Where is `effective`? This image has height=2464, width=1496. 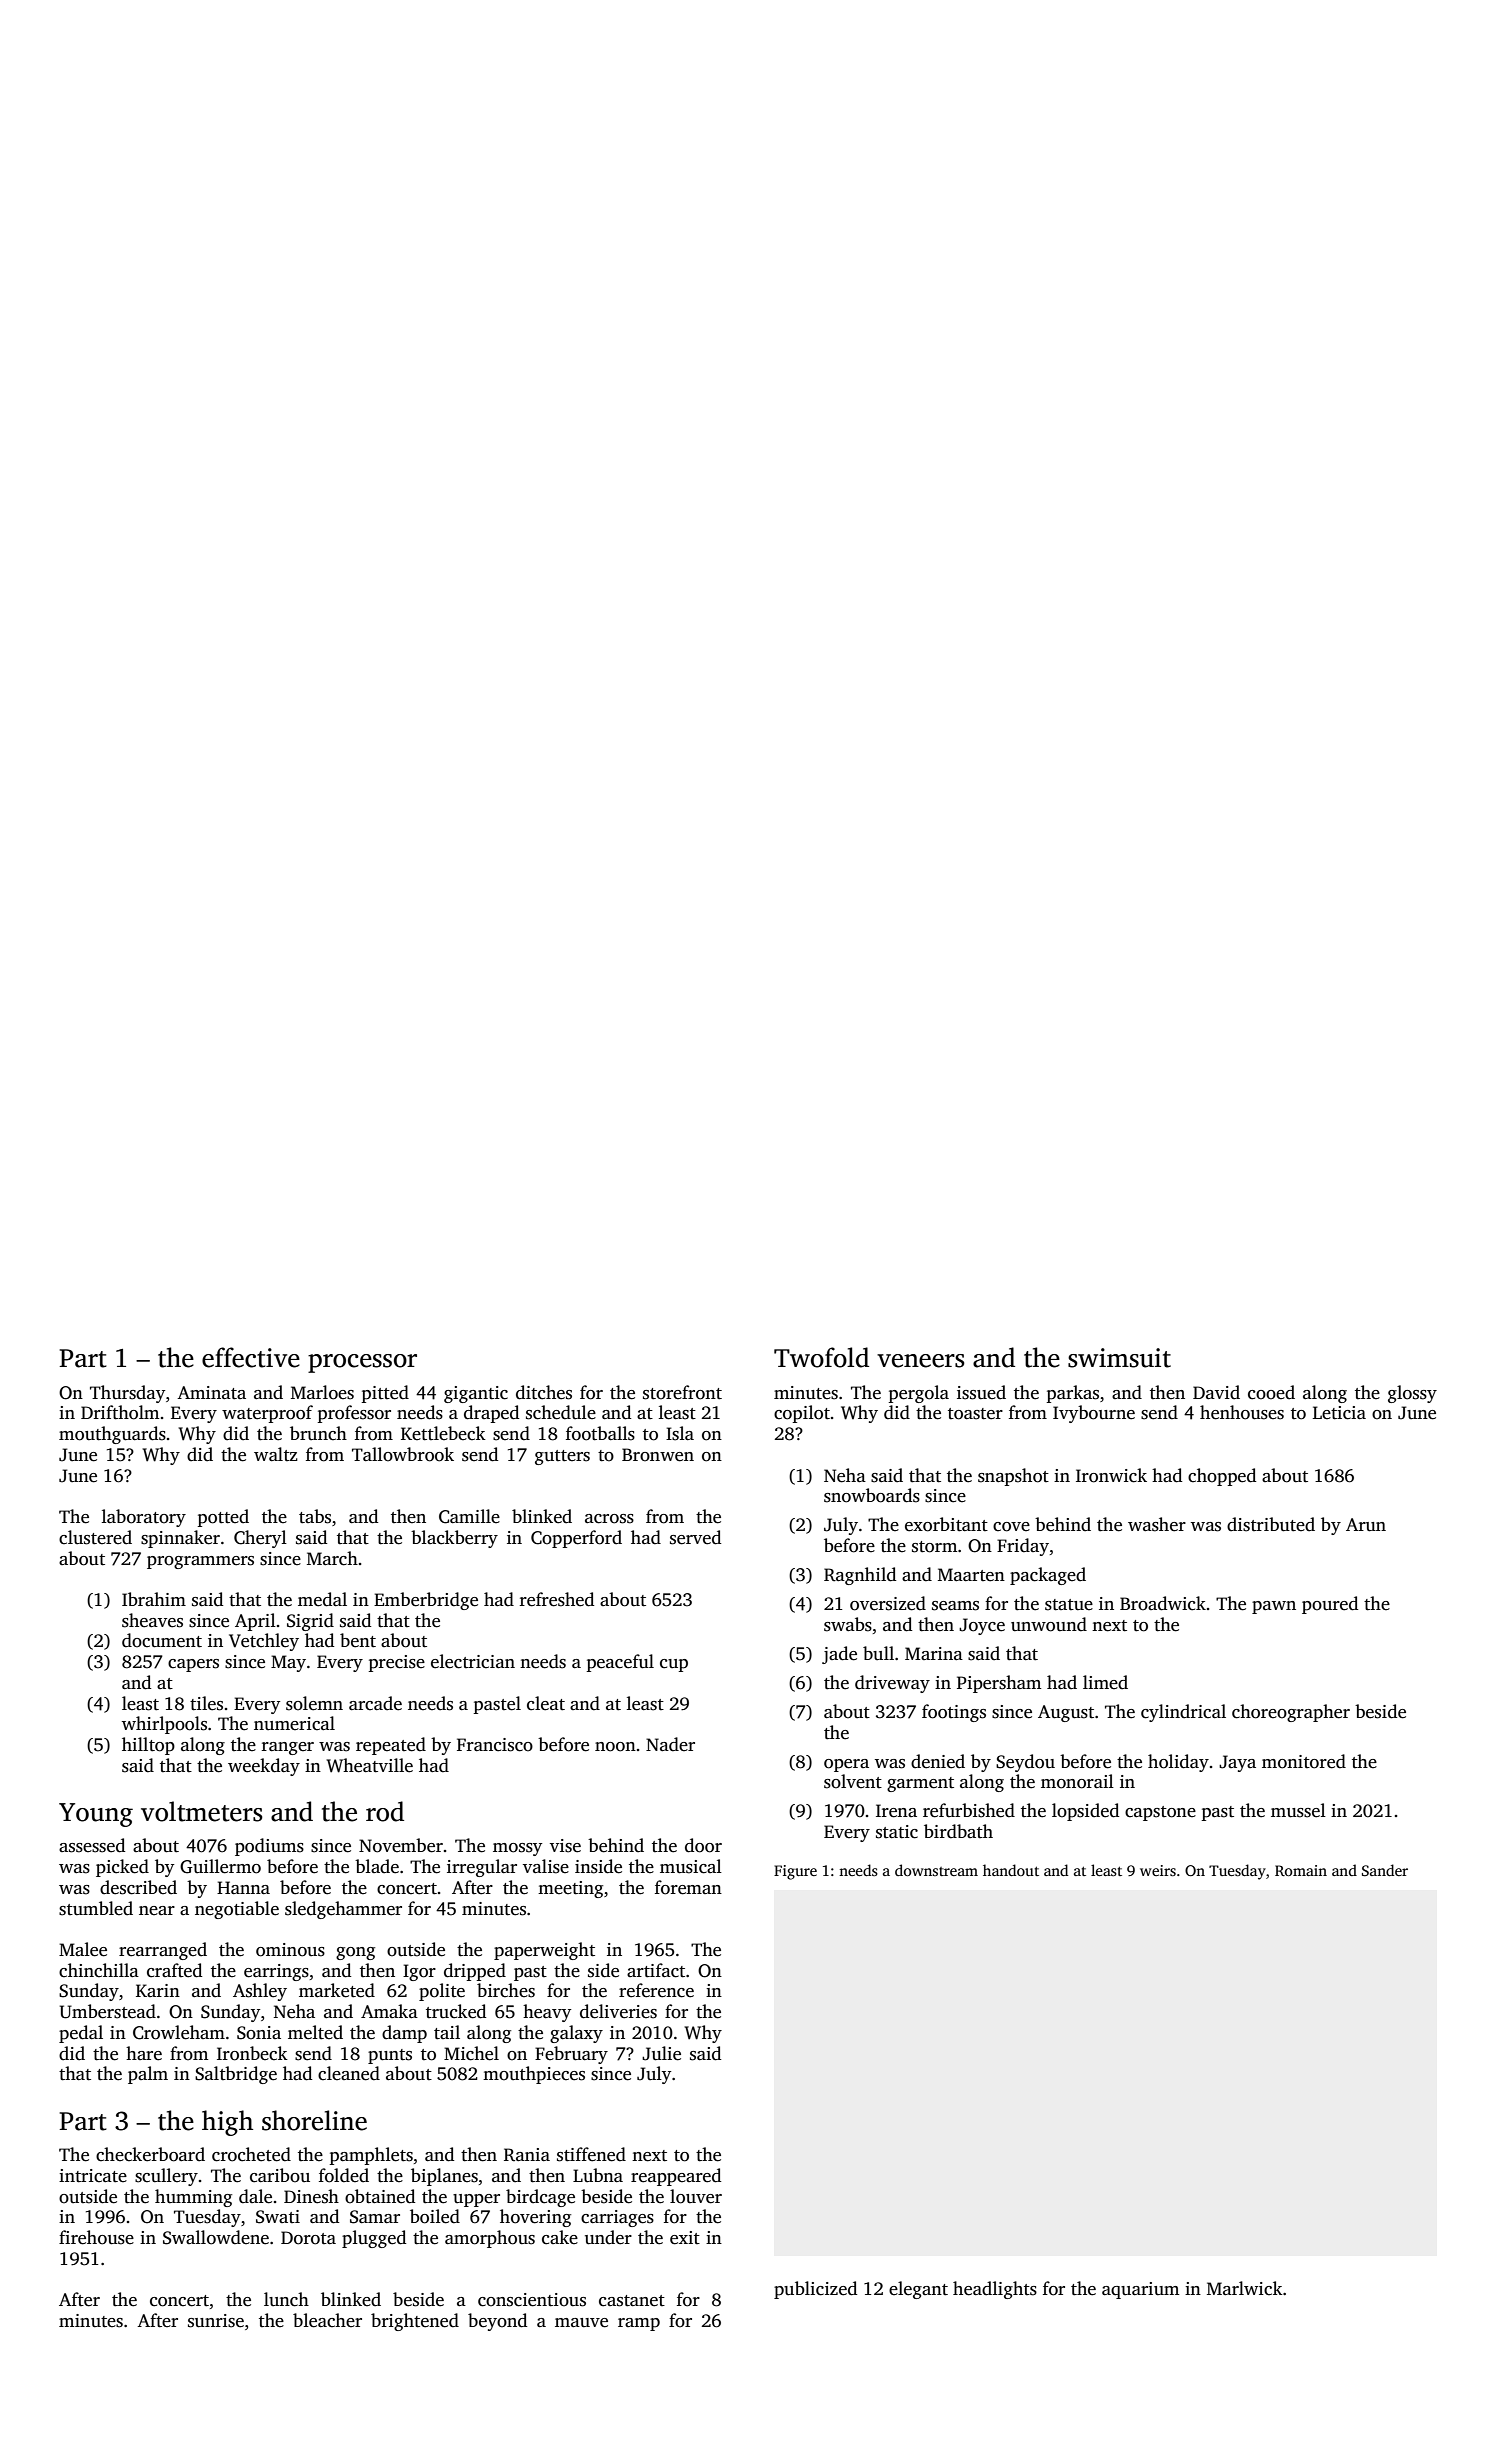
effective is located at coordinates (251, 1357).
